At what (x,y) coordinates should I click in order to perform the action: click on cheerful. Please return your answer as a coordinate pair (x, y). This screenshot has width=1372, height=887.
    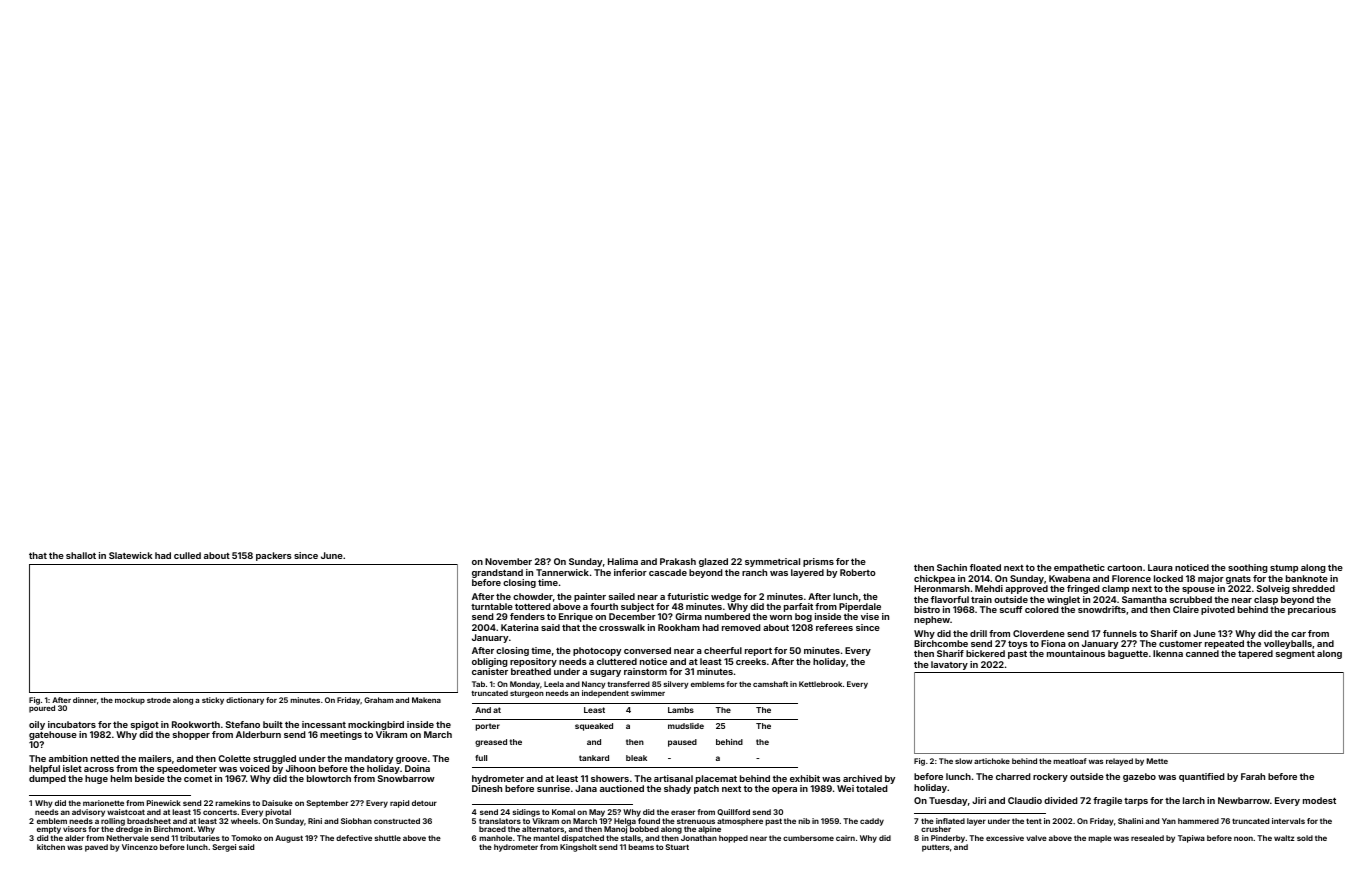
    Looking at the image, I should click on (723, 650).
